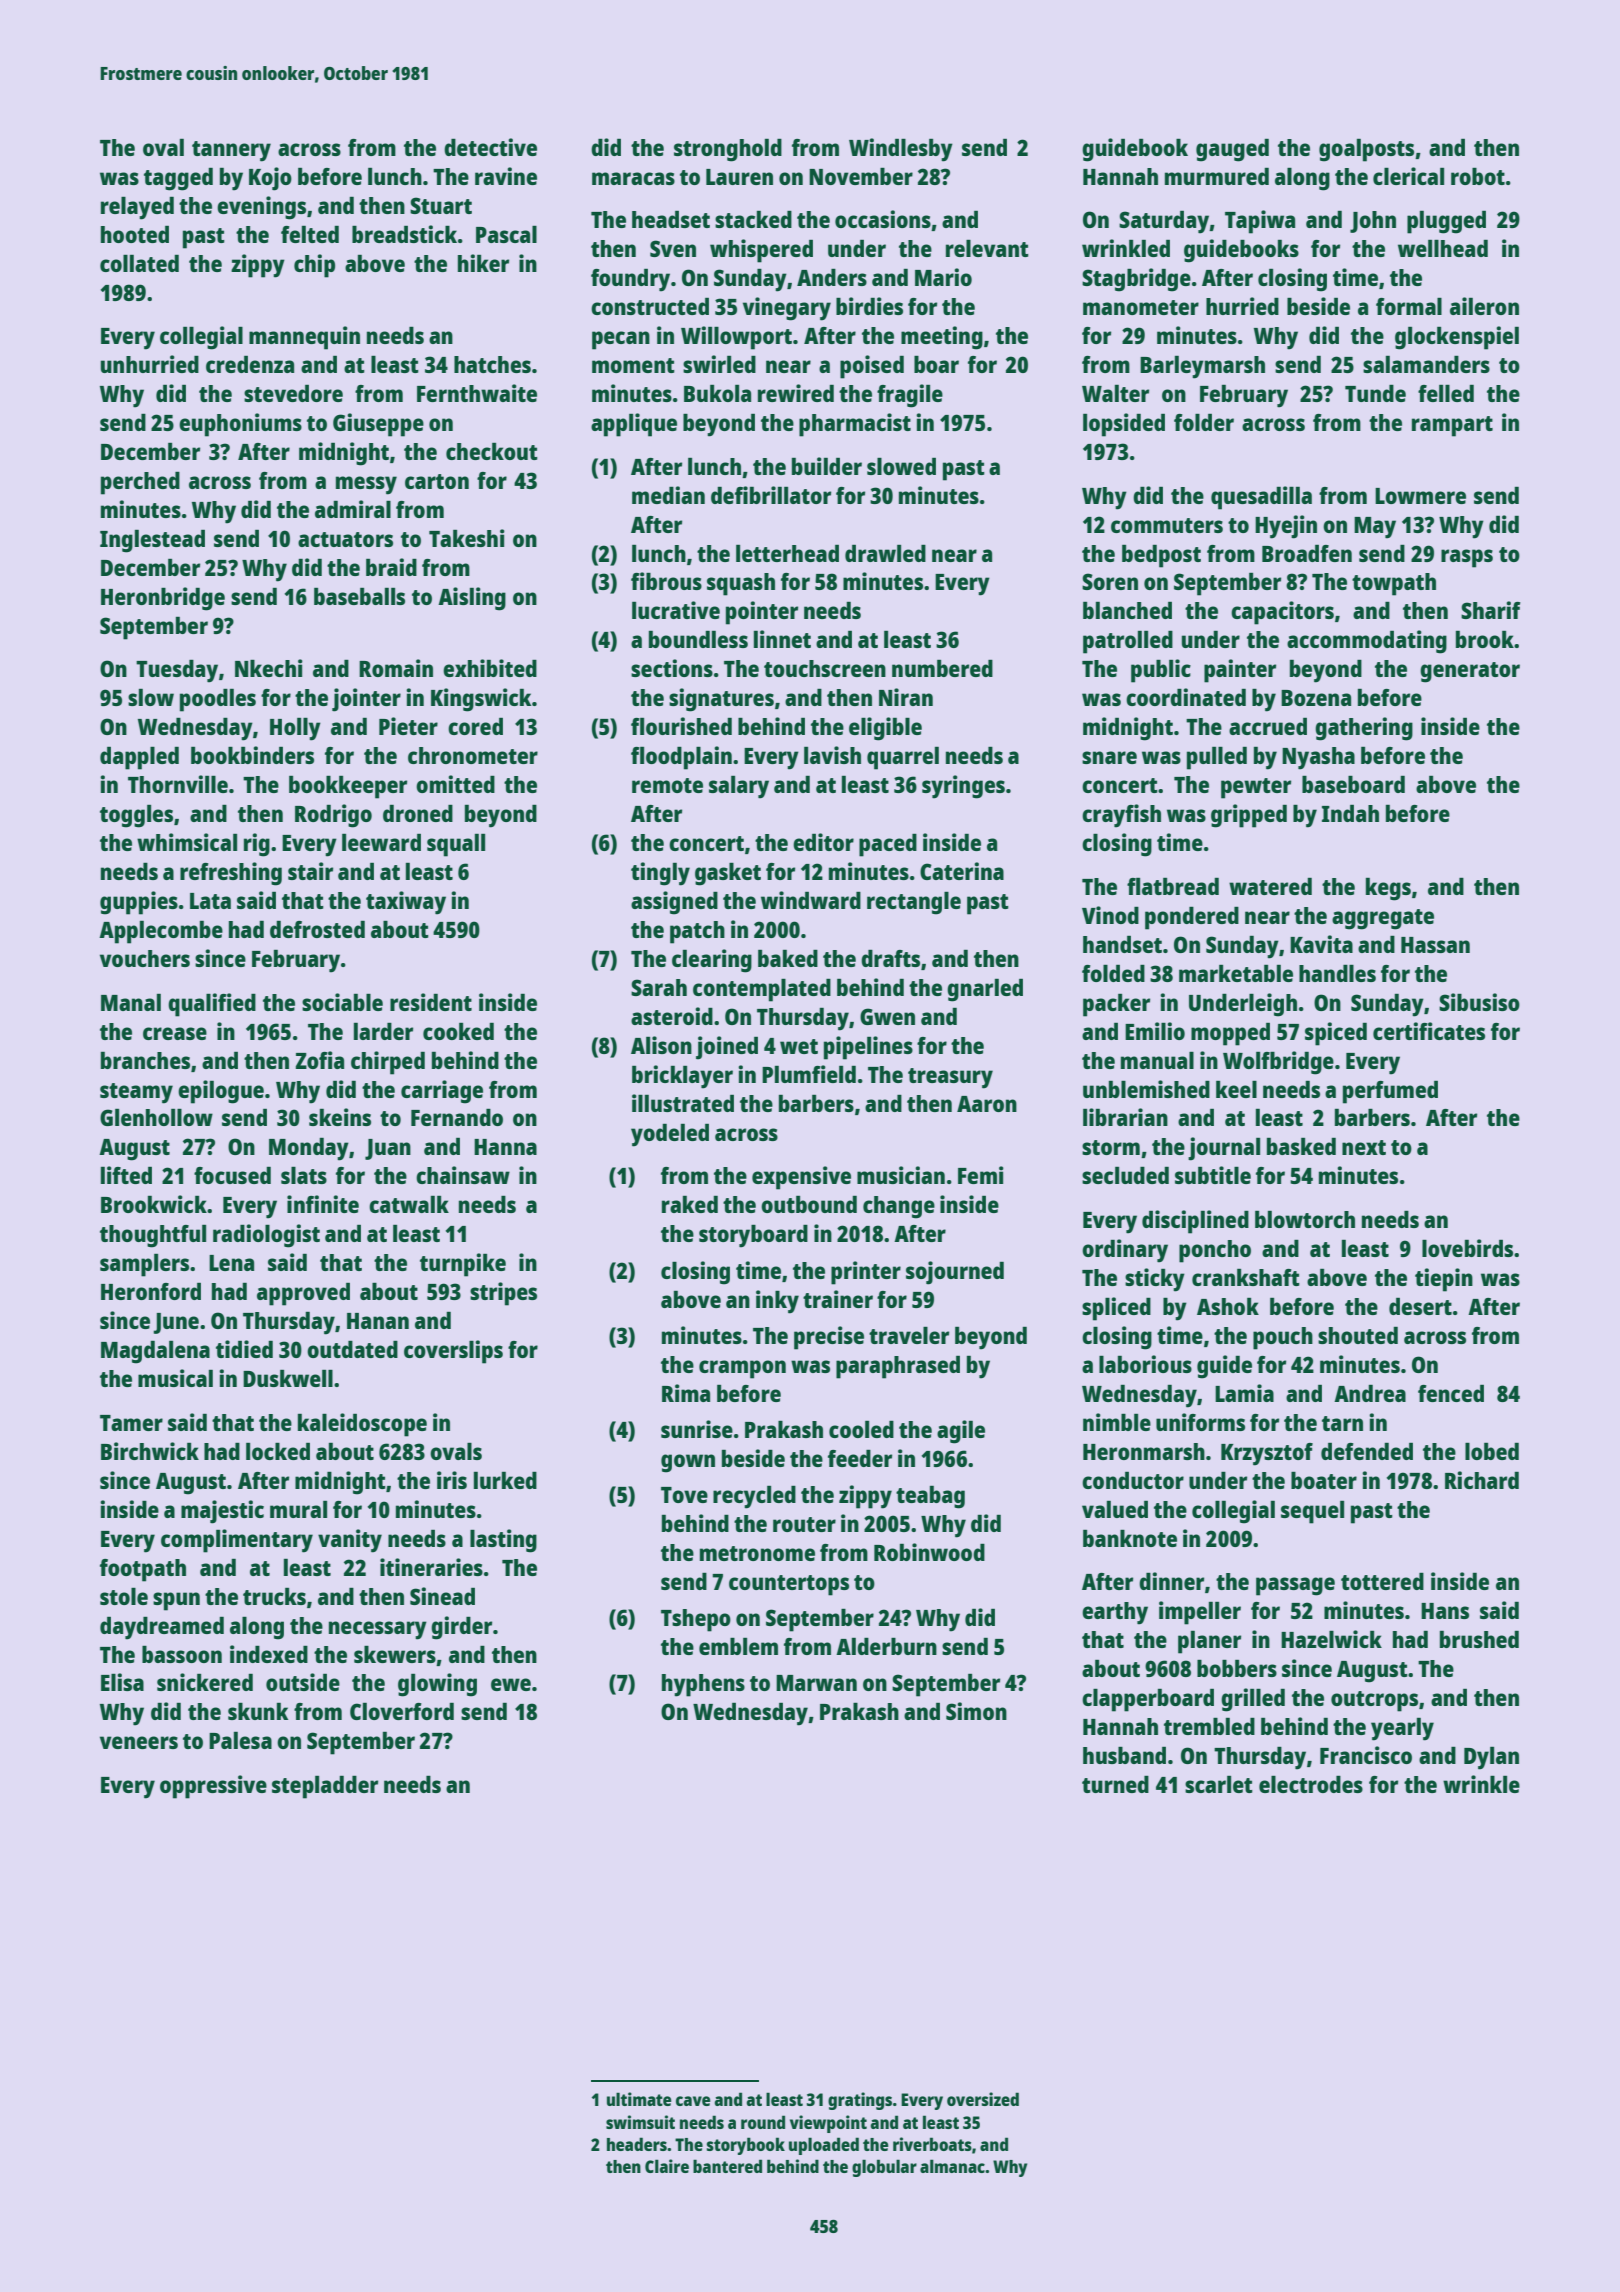 Image resolution: width=1620 pixels, height=2292 pixels. Describe the element at coordinates (1364, 1147) in the document. I see `next` at that location.
